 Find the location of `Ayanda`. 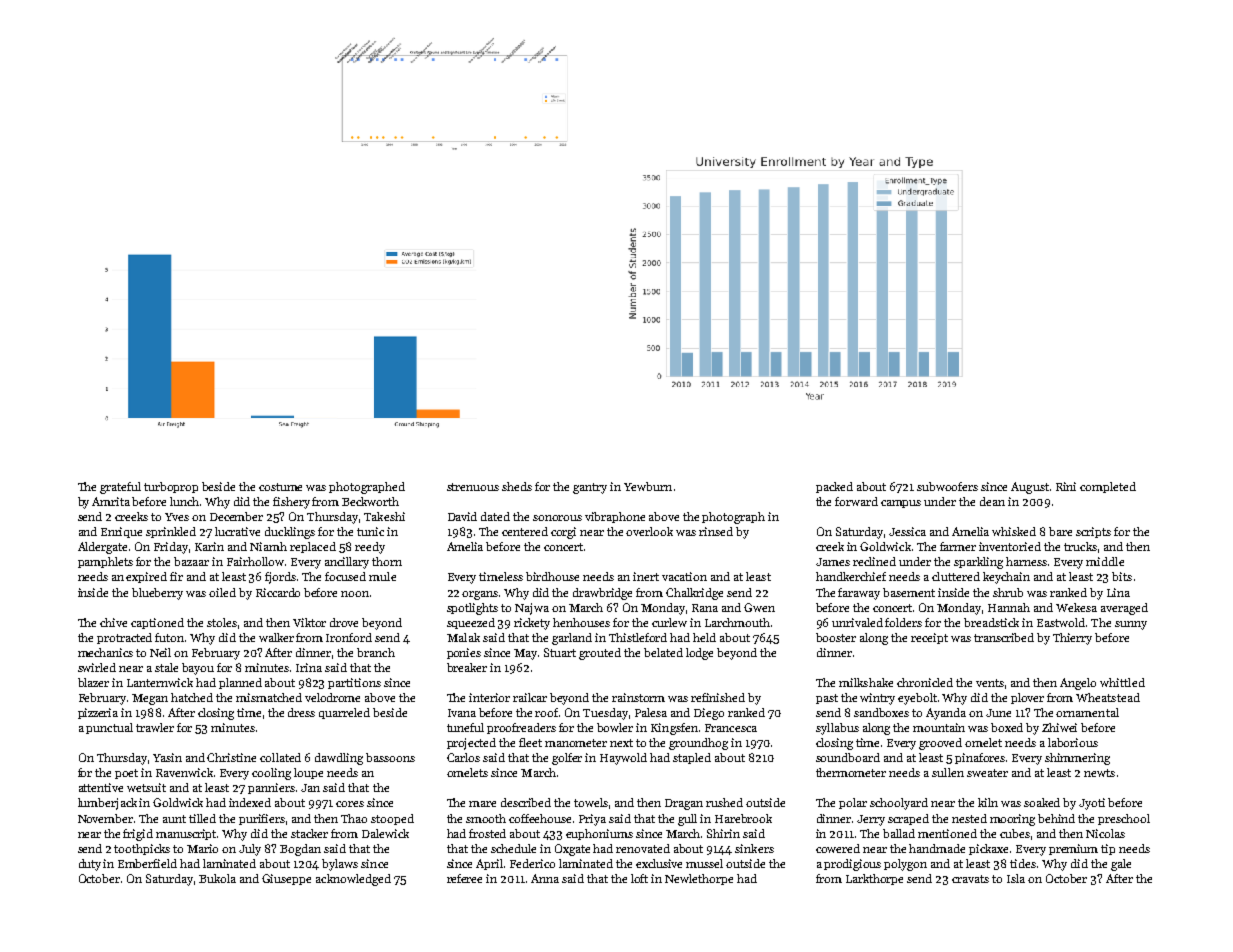

Ayanda is located at coordinates (946, 714).
